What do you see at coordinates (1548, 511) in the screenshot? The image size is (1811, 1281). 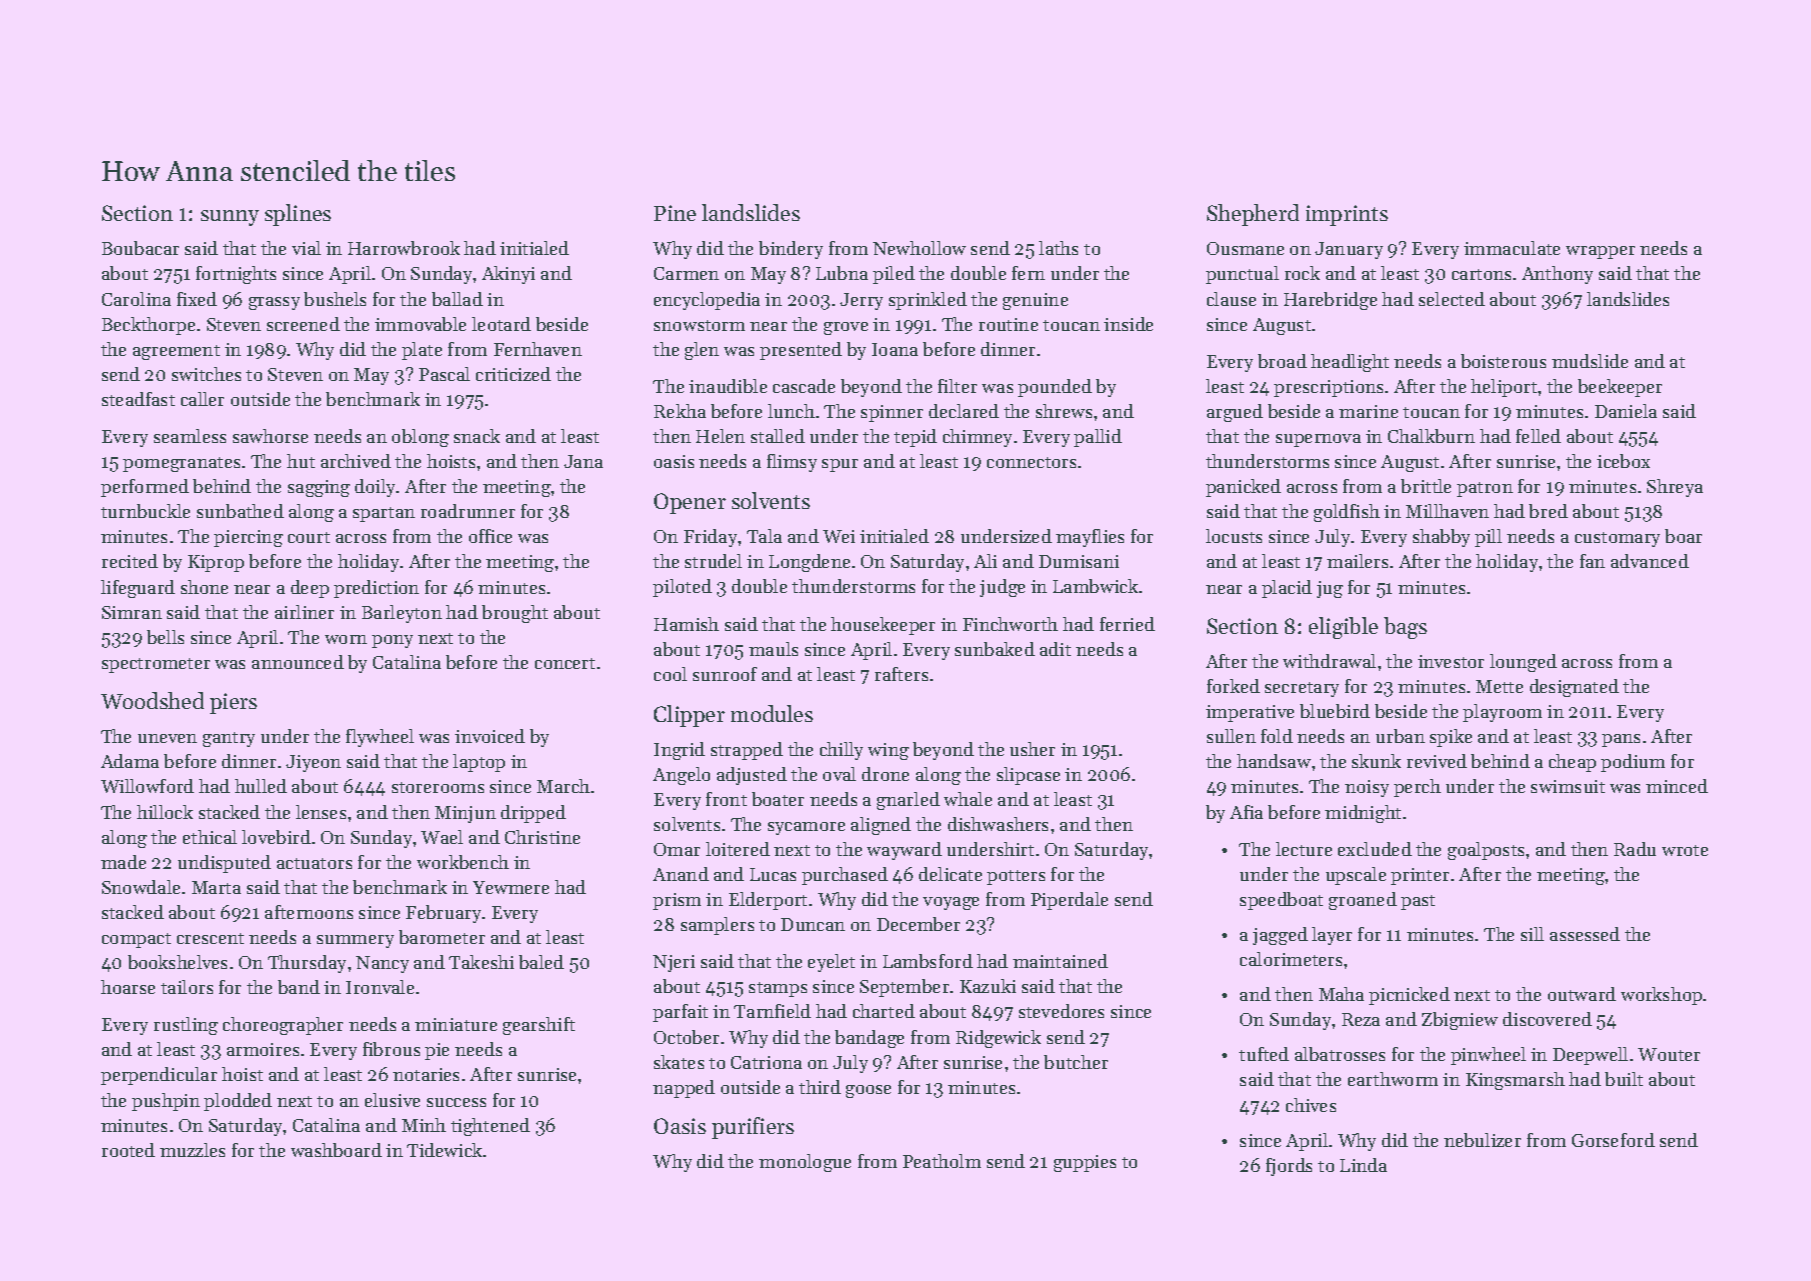 I see `bred` at bounding box center [1548, 511].
